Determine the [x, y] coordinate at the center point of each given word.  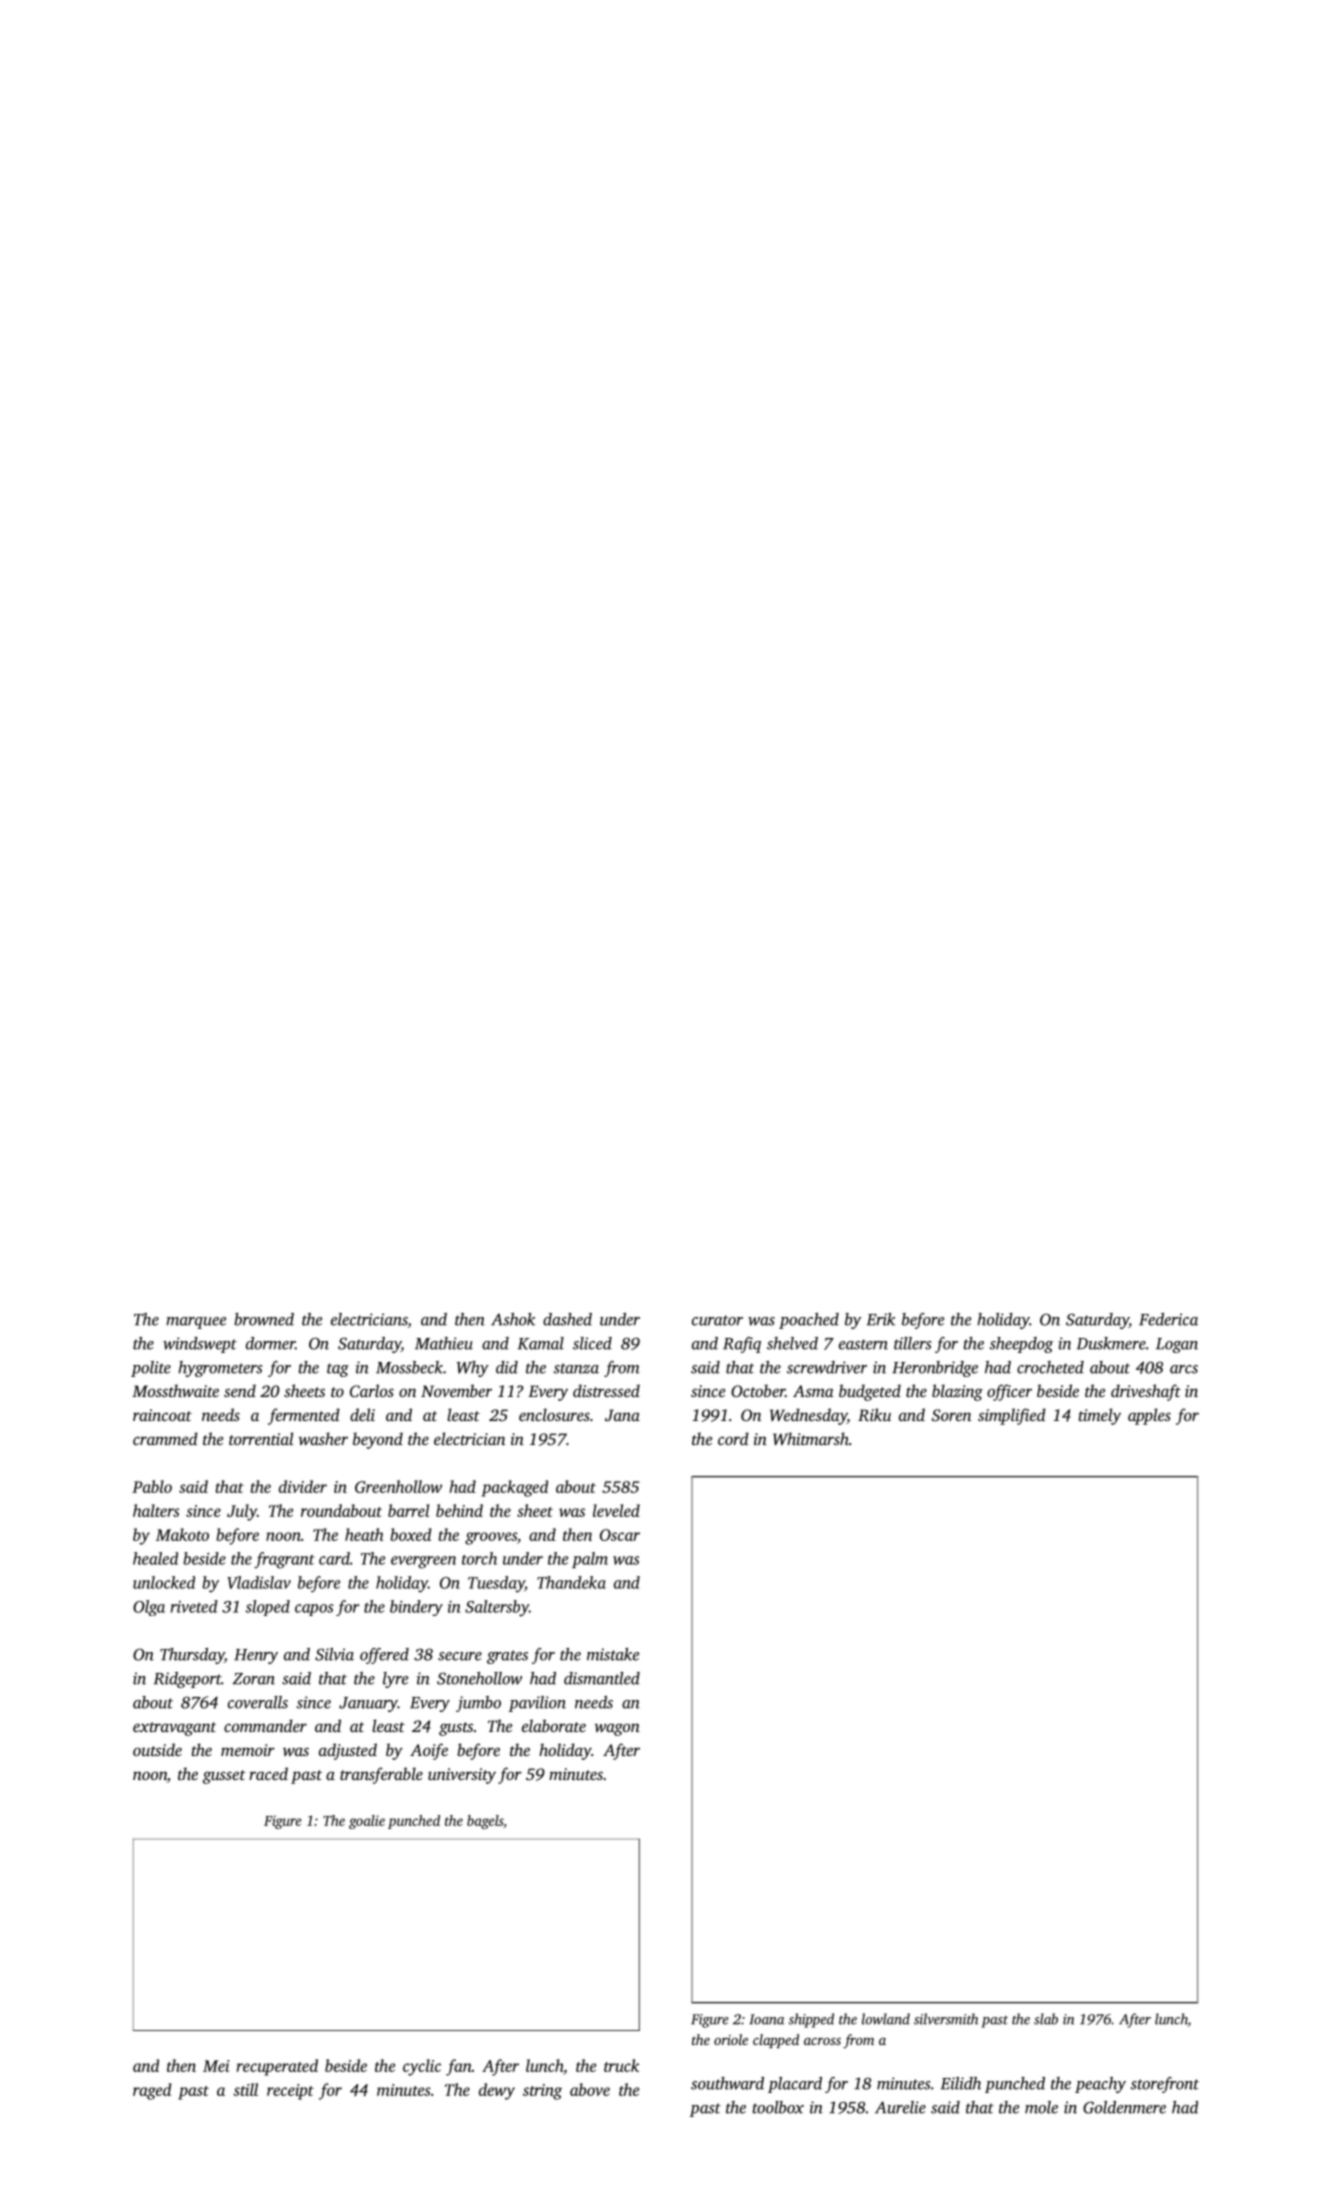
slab [1046, 2019]
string [542, 2092]
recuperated [277, 2067]
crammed [165, 1438]
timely [1100, 1416]
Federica [1168, 1319]
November [456, 1390]
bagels [485, 1822]
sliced [592, 1343]
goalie [367, 1822]
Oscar [620, 1535]
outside [157, 1749]
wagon [617, 1729]
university [462, 1776]
